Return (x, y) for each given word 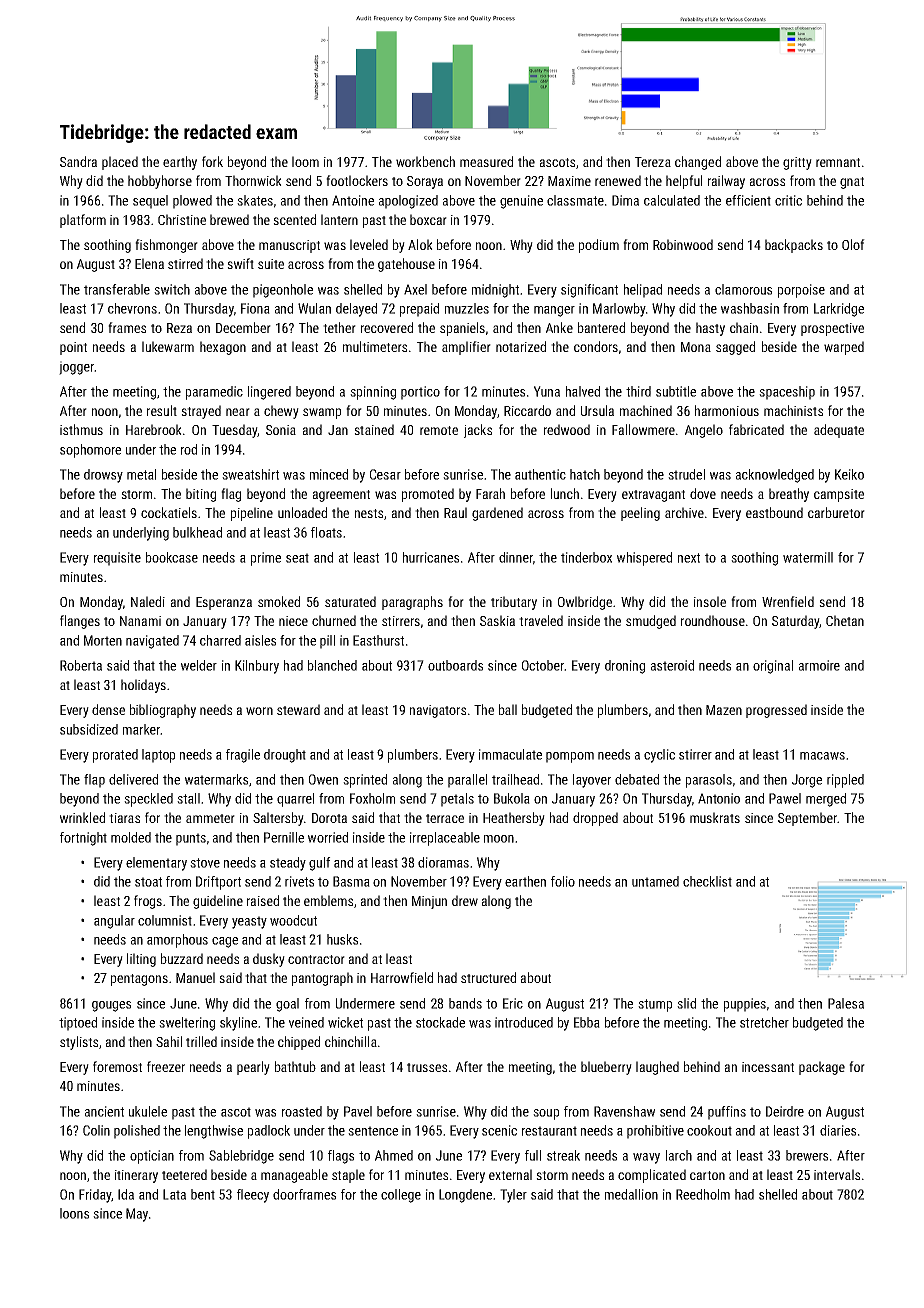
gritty (797, 163)
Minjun (429, 902)
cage (225, 942)
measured (486, 161)
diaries (838, 1130)
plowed (192, 202)
